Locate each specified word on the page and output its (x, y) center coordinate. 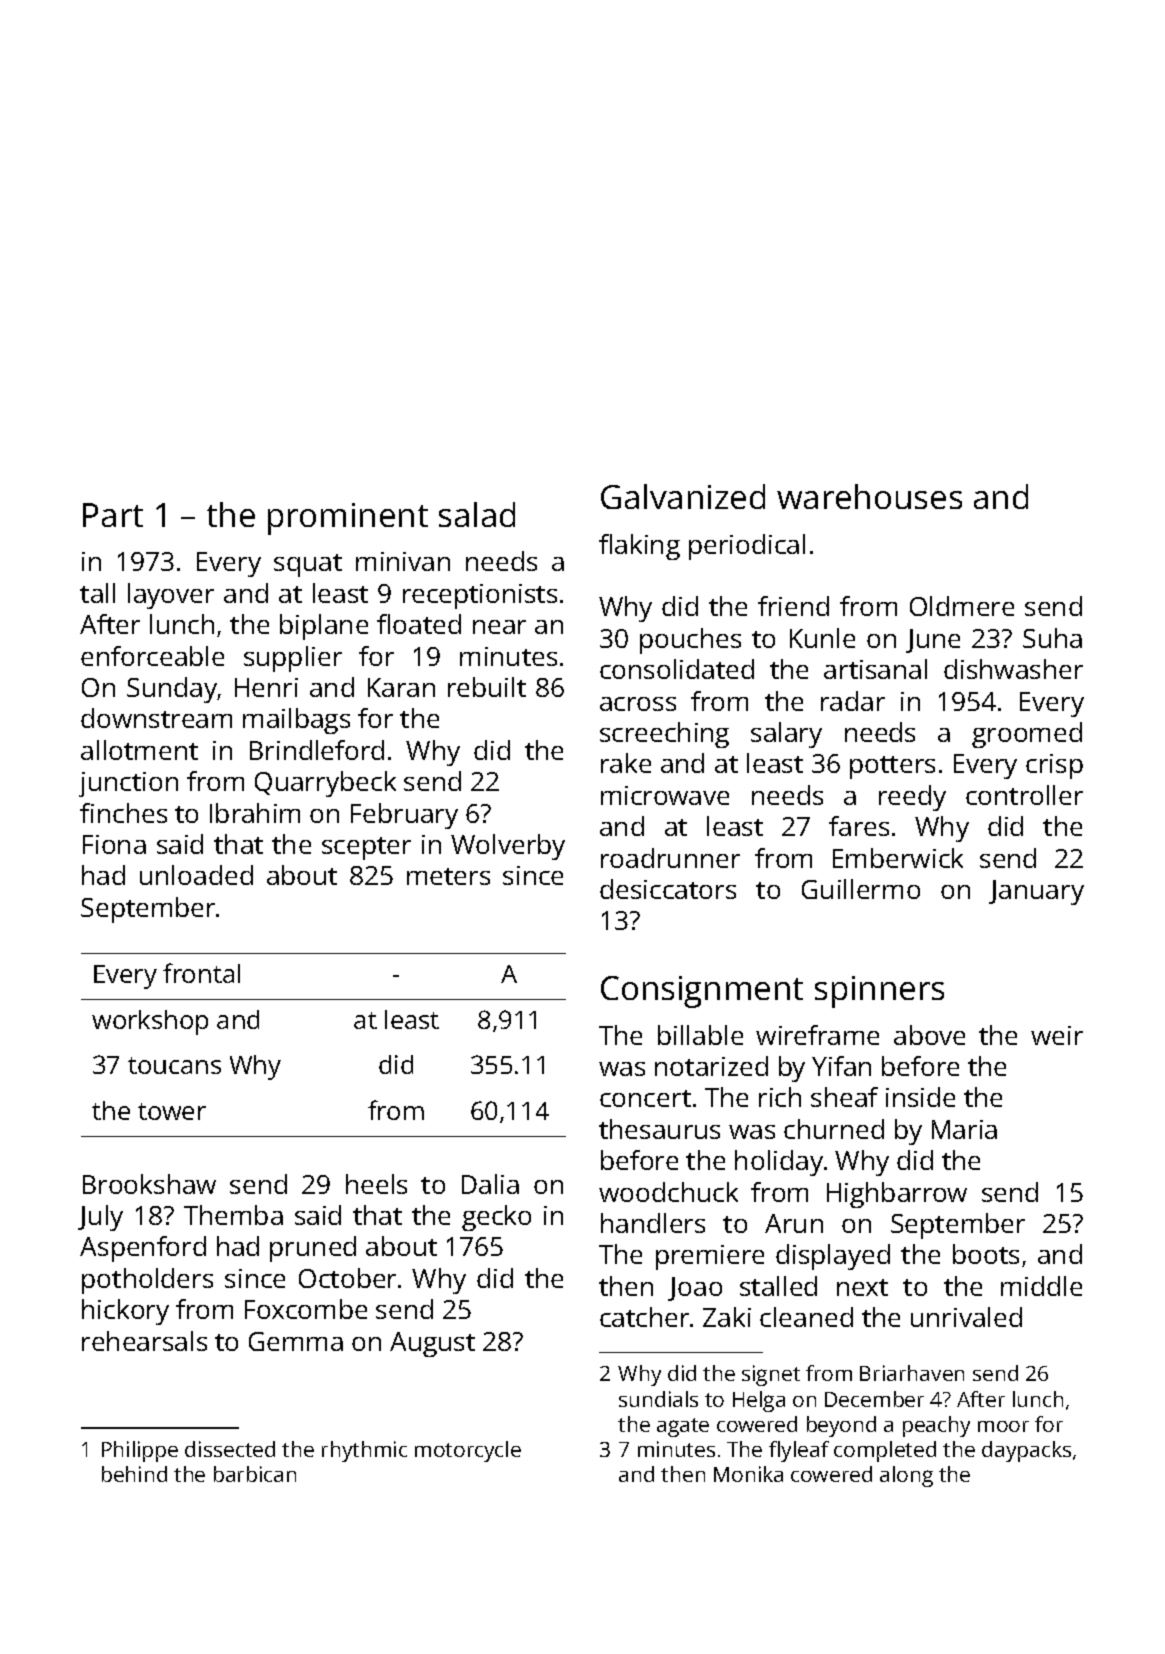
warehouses (869, 496)
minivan (403, 561)
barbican (255, 1474)
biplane (324, 627)
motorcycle (468, 1451)
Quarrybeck (325, 784)
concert (645, 1098)
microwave (665, 795)
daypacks (1026, 1451)
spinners (879, 992)
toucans (174, 1065)
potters (892, 767)
